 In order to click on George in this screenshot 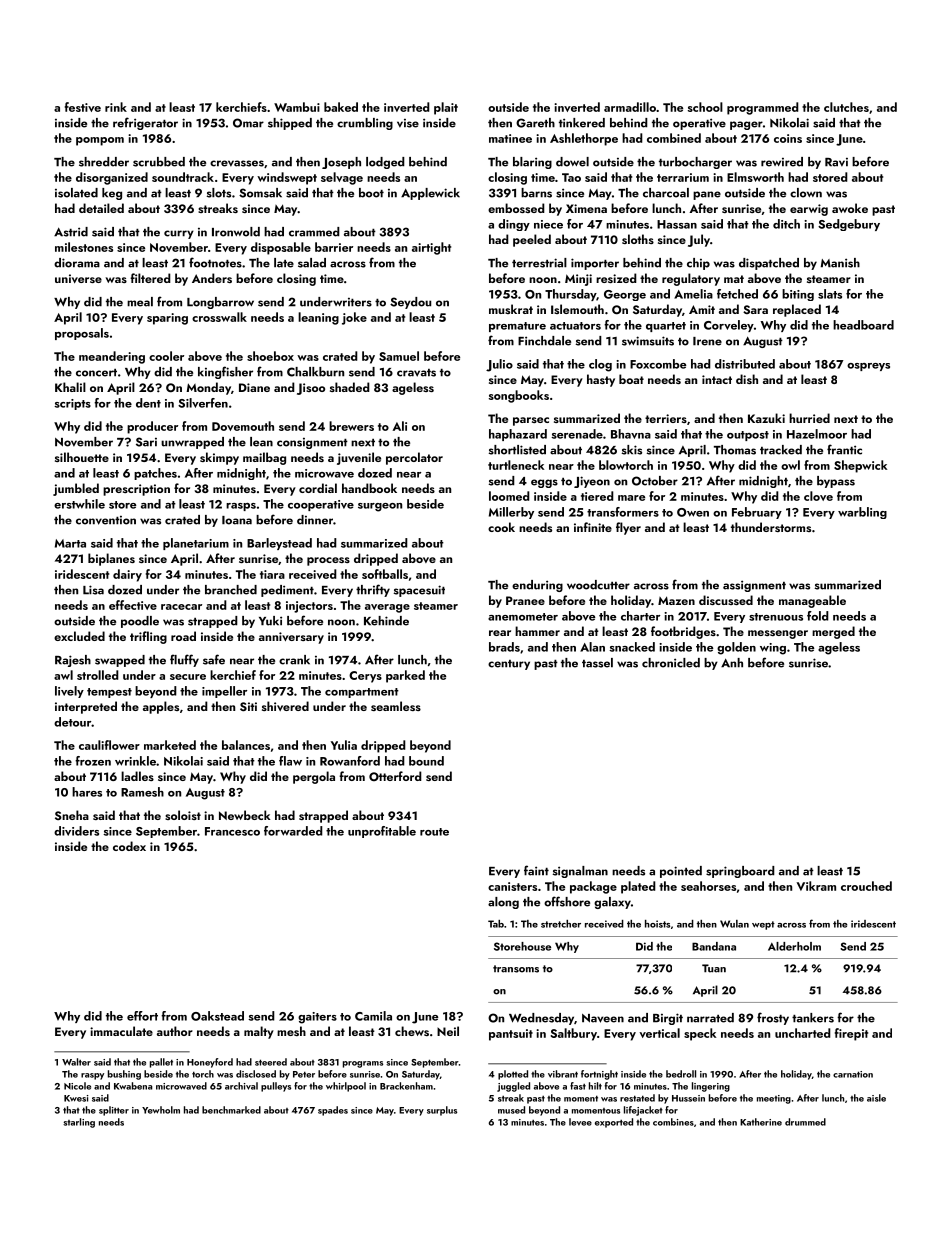, I will do `click(625, 295)`.
